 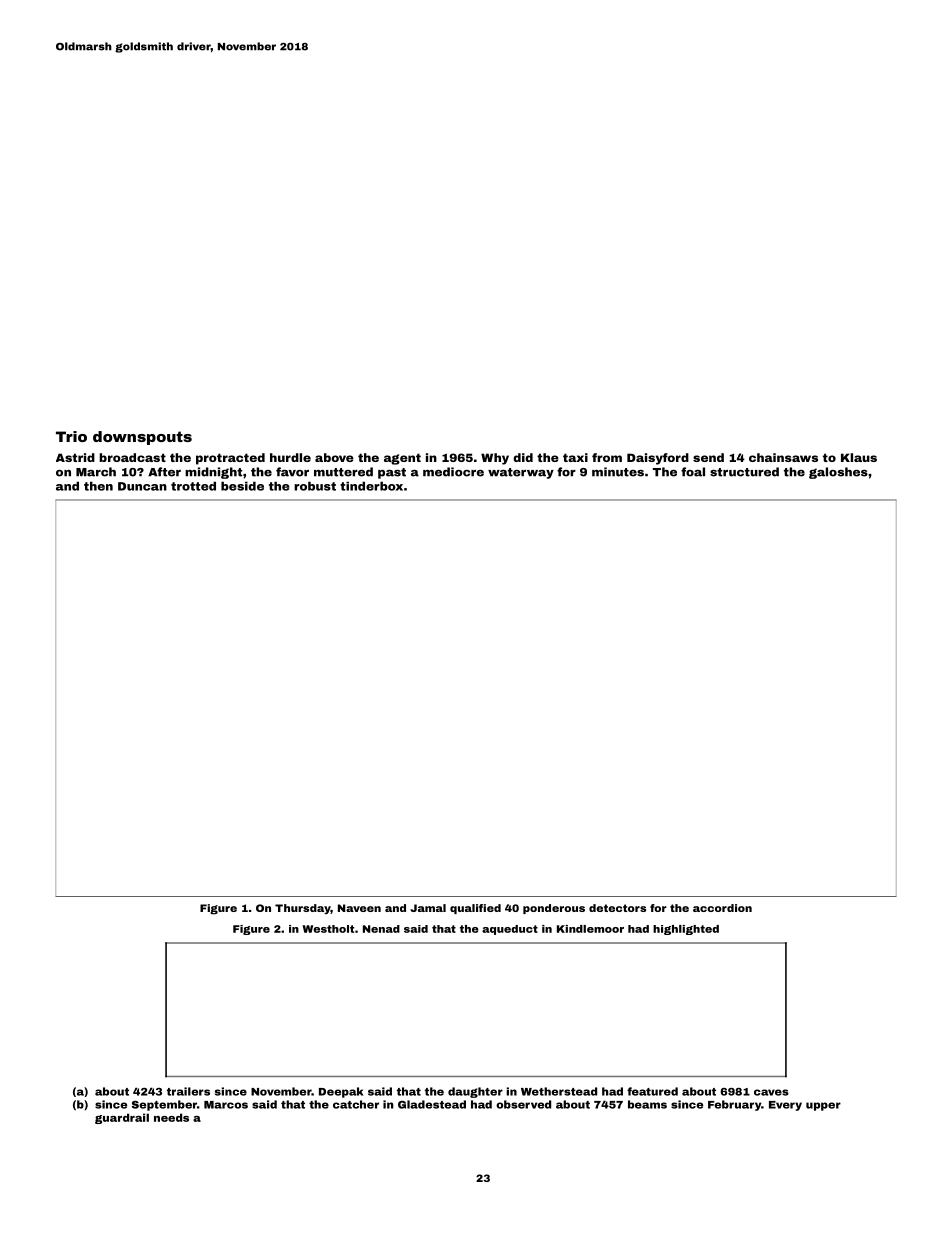 What do you see at coordinates (823, 1106) in the page?
I see `upper` at bounding box center [823, 1106].
